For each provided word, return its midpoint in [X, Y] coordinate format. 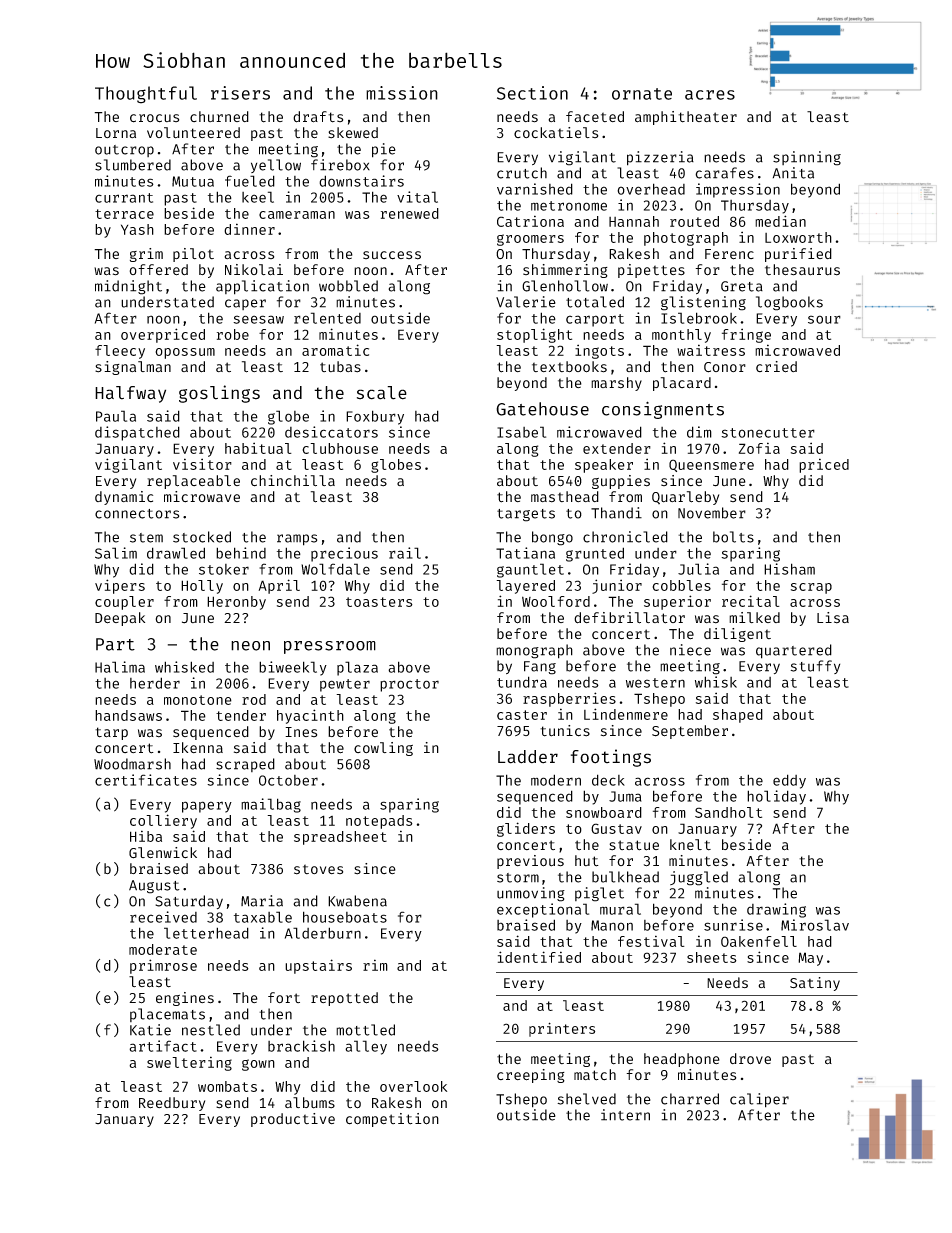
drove [750, 1059]
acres [710, 95]
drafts [318, 117]
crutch [522, 173]
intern [625, 1115]
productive [293, 1120]
